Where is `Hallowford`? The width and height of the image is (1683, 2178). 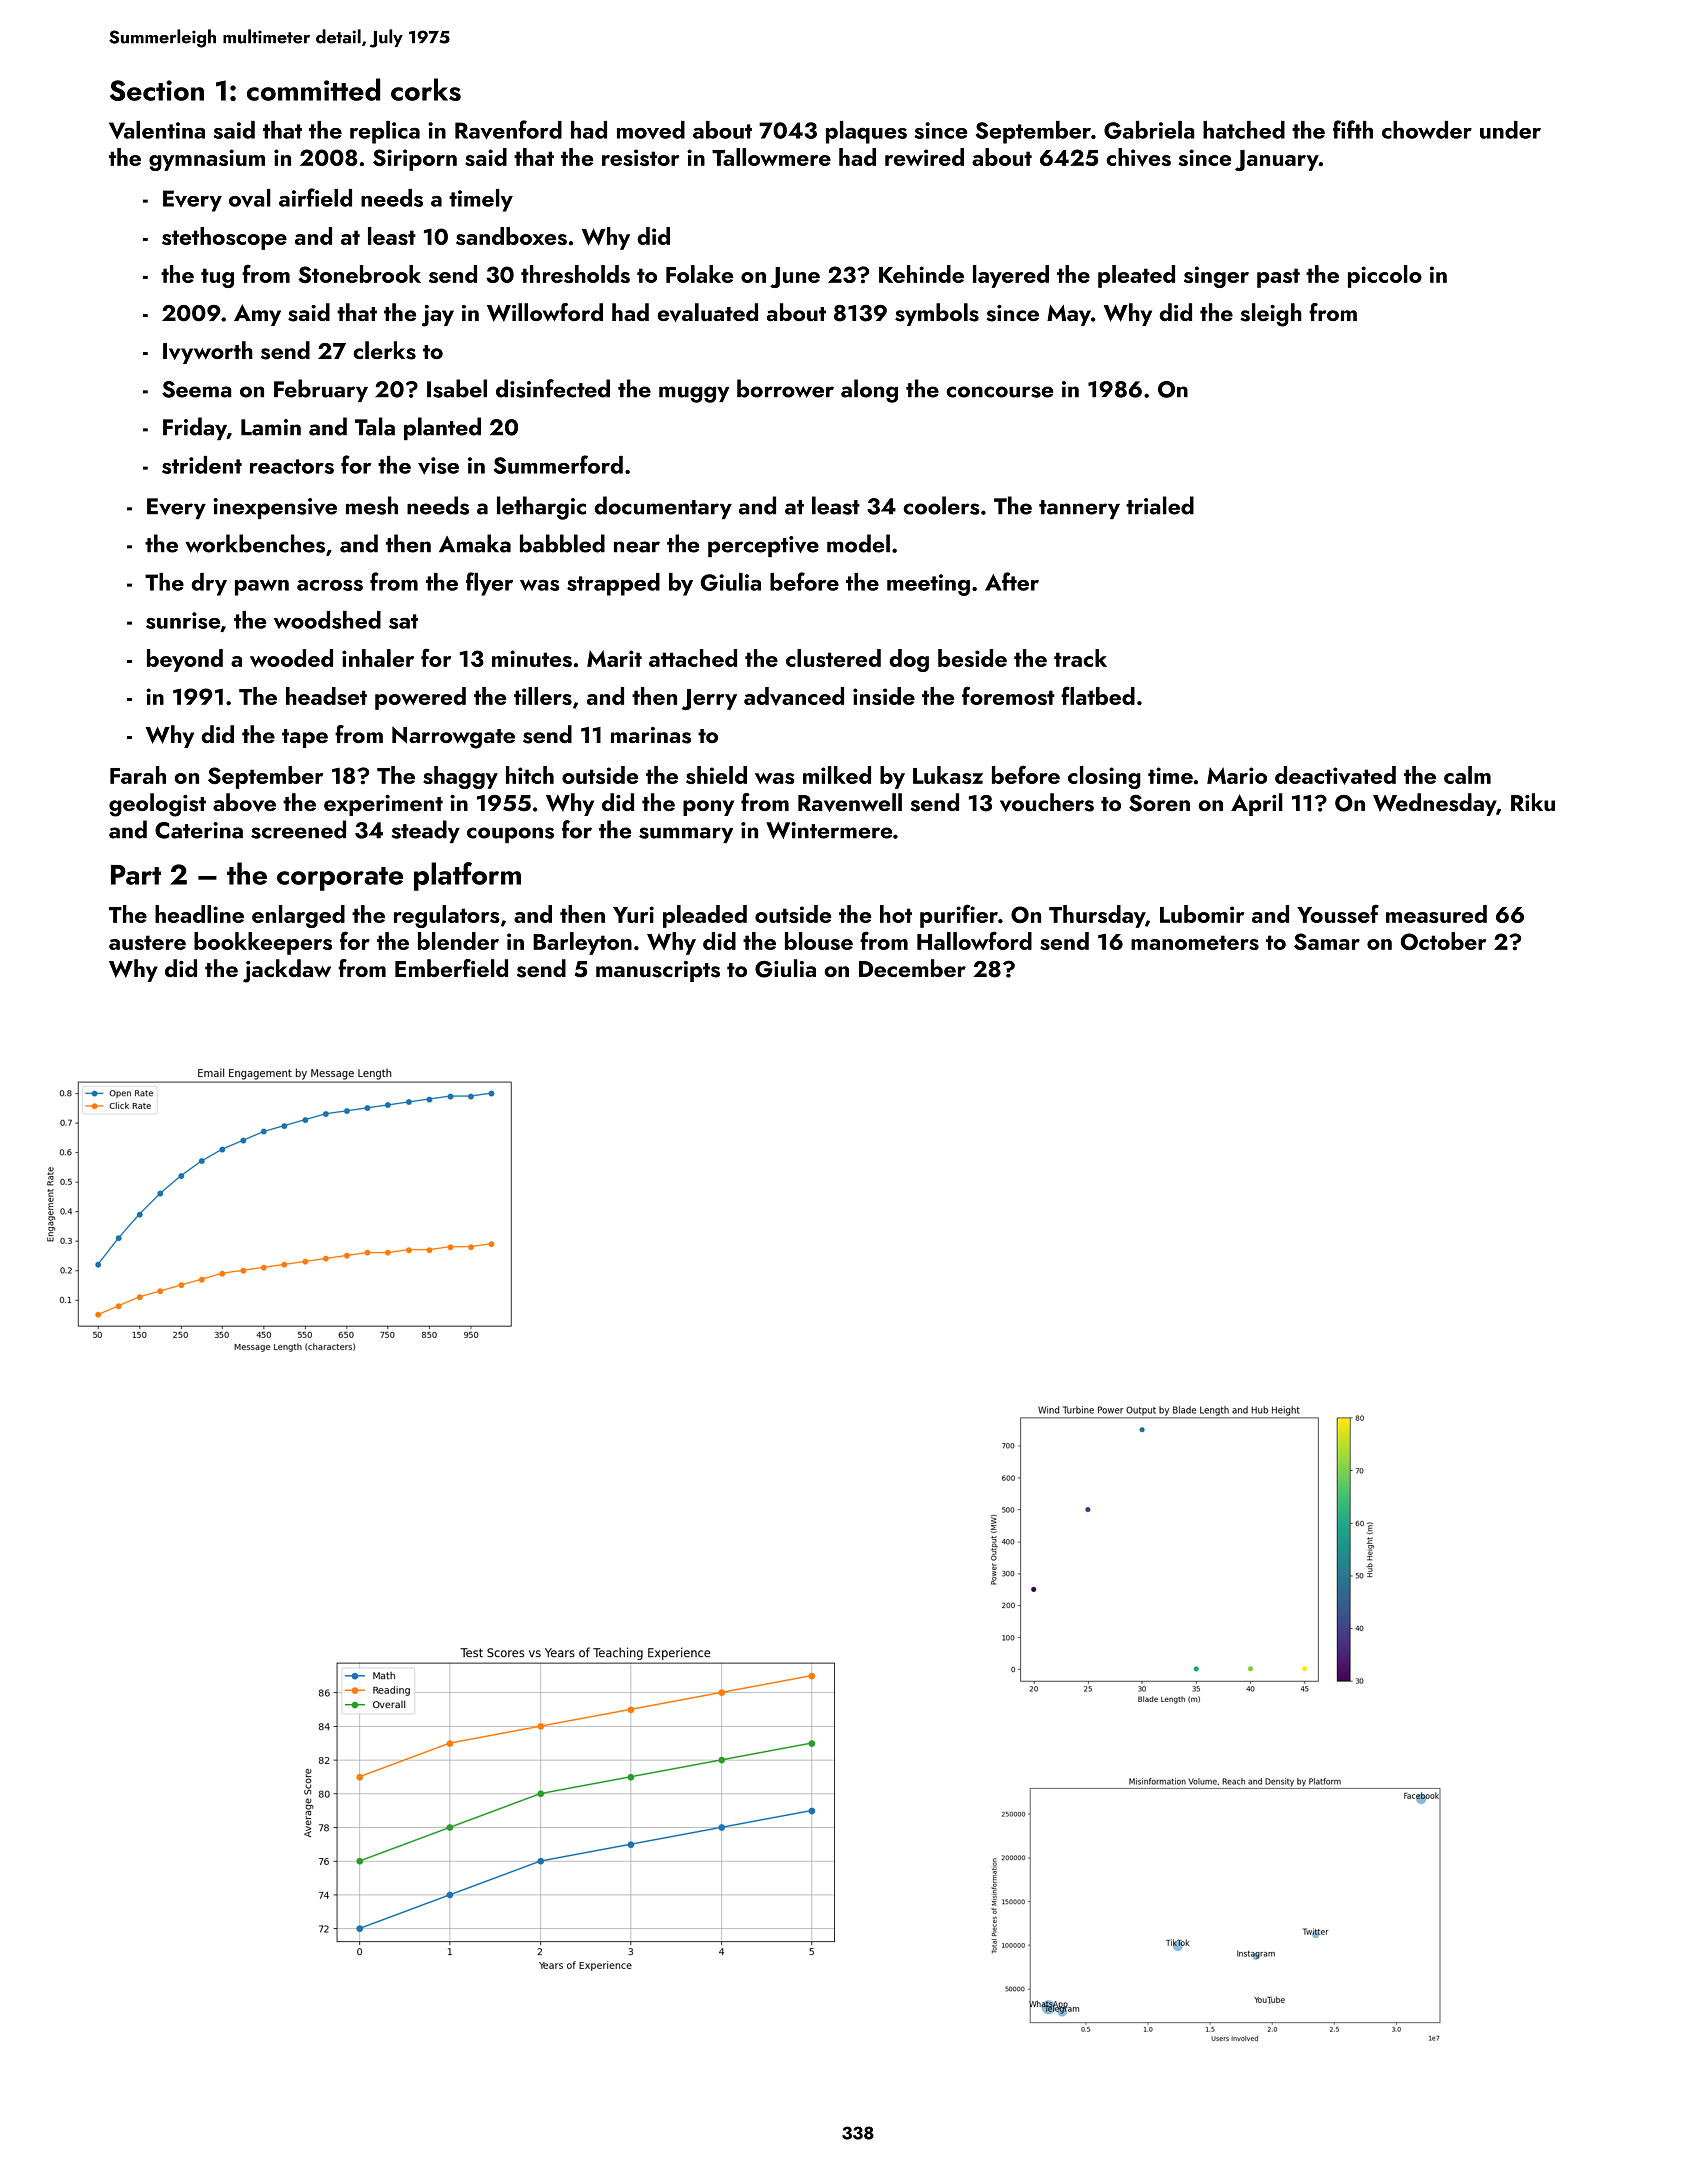
Hallowford is located at coordinates (974, 940).
